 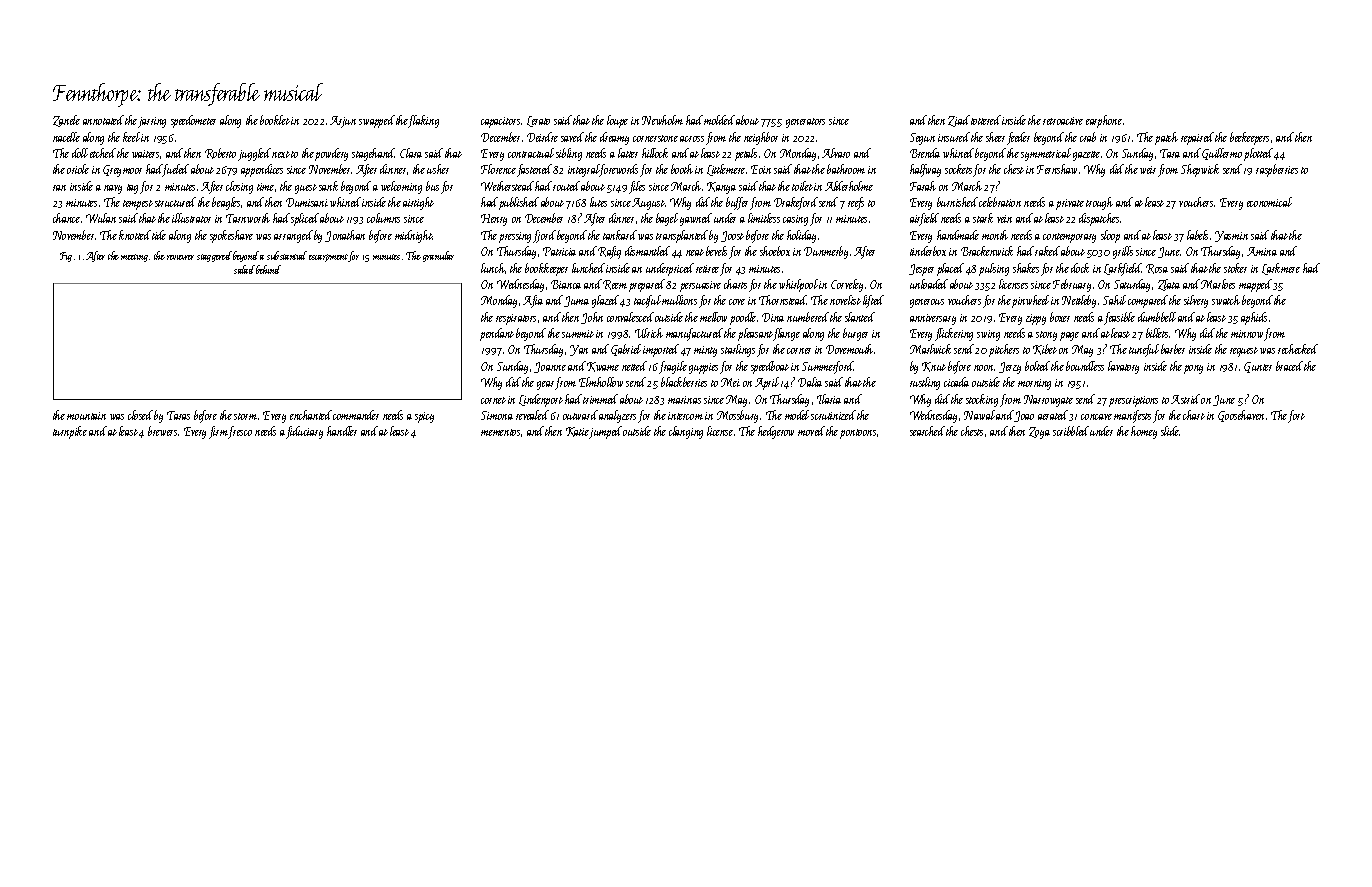 What do you see at coordinates (497, 334) in the screenshot?
I see `pendant` at bounding box center [497, 334].
